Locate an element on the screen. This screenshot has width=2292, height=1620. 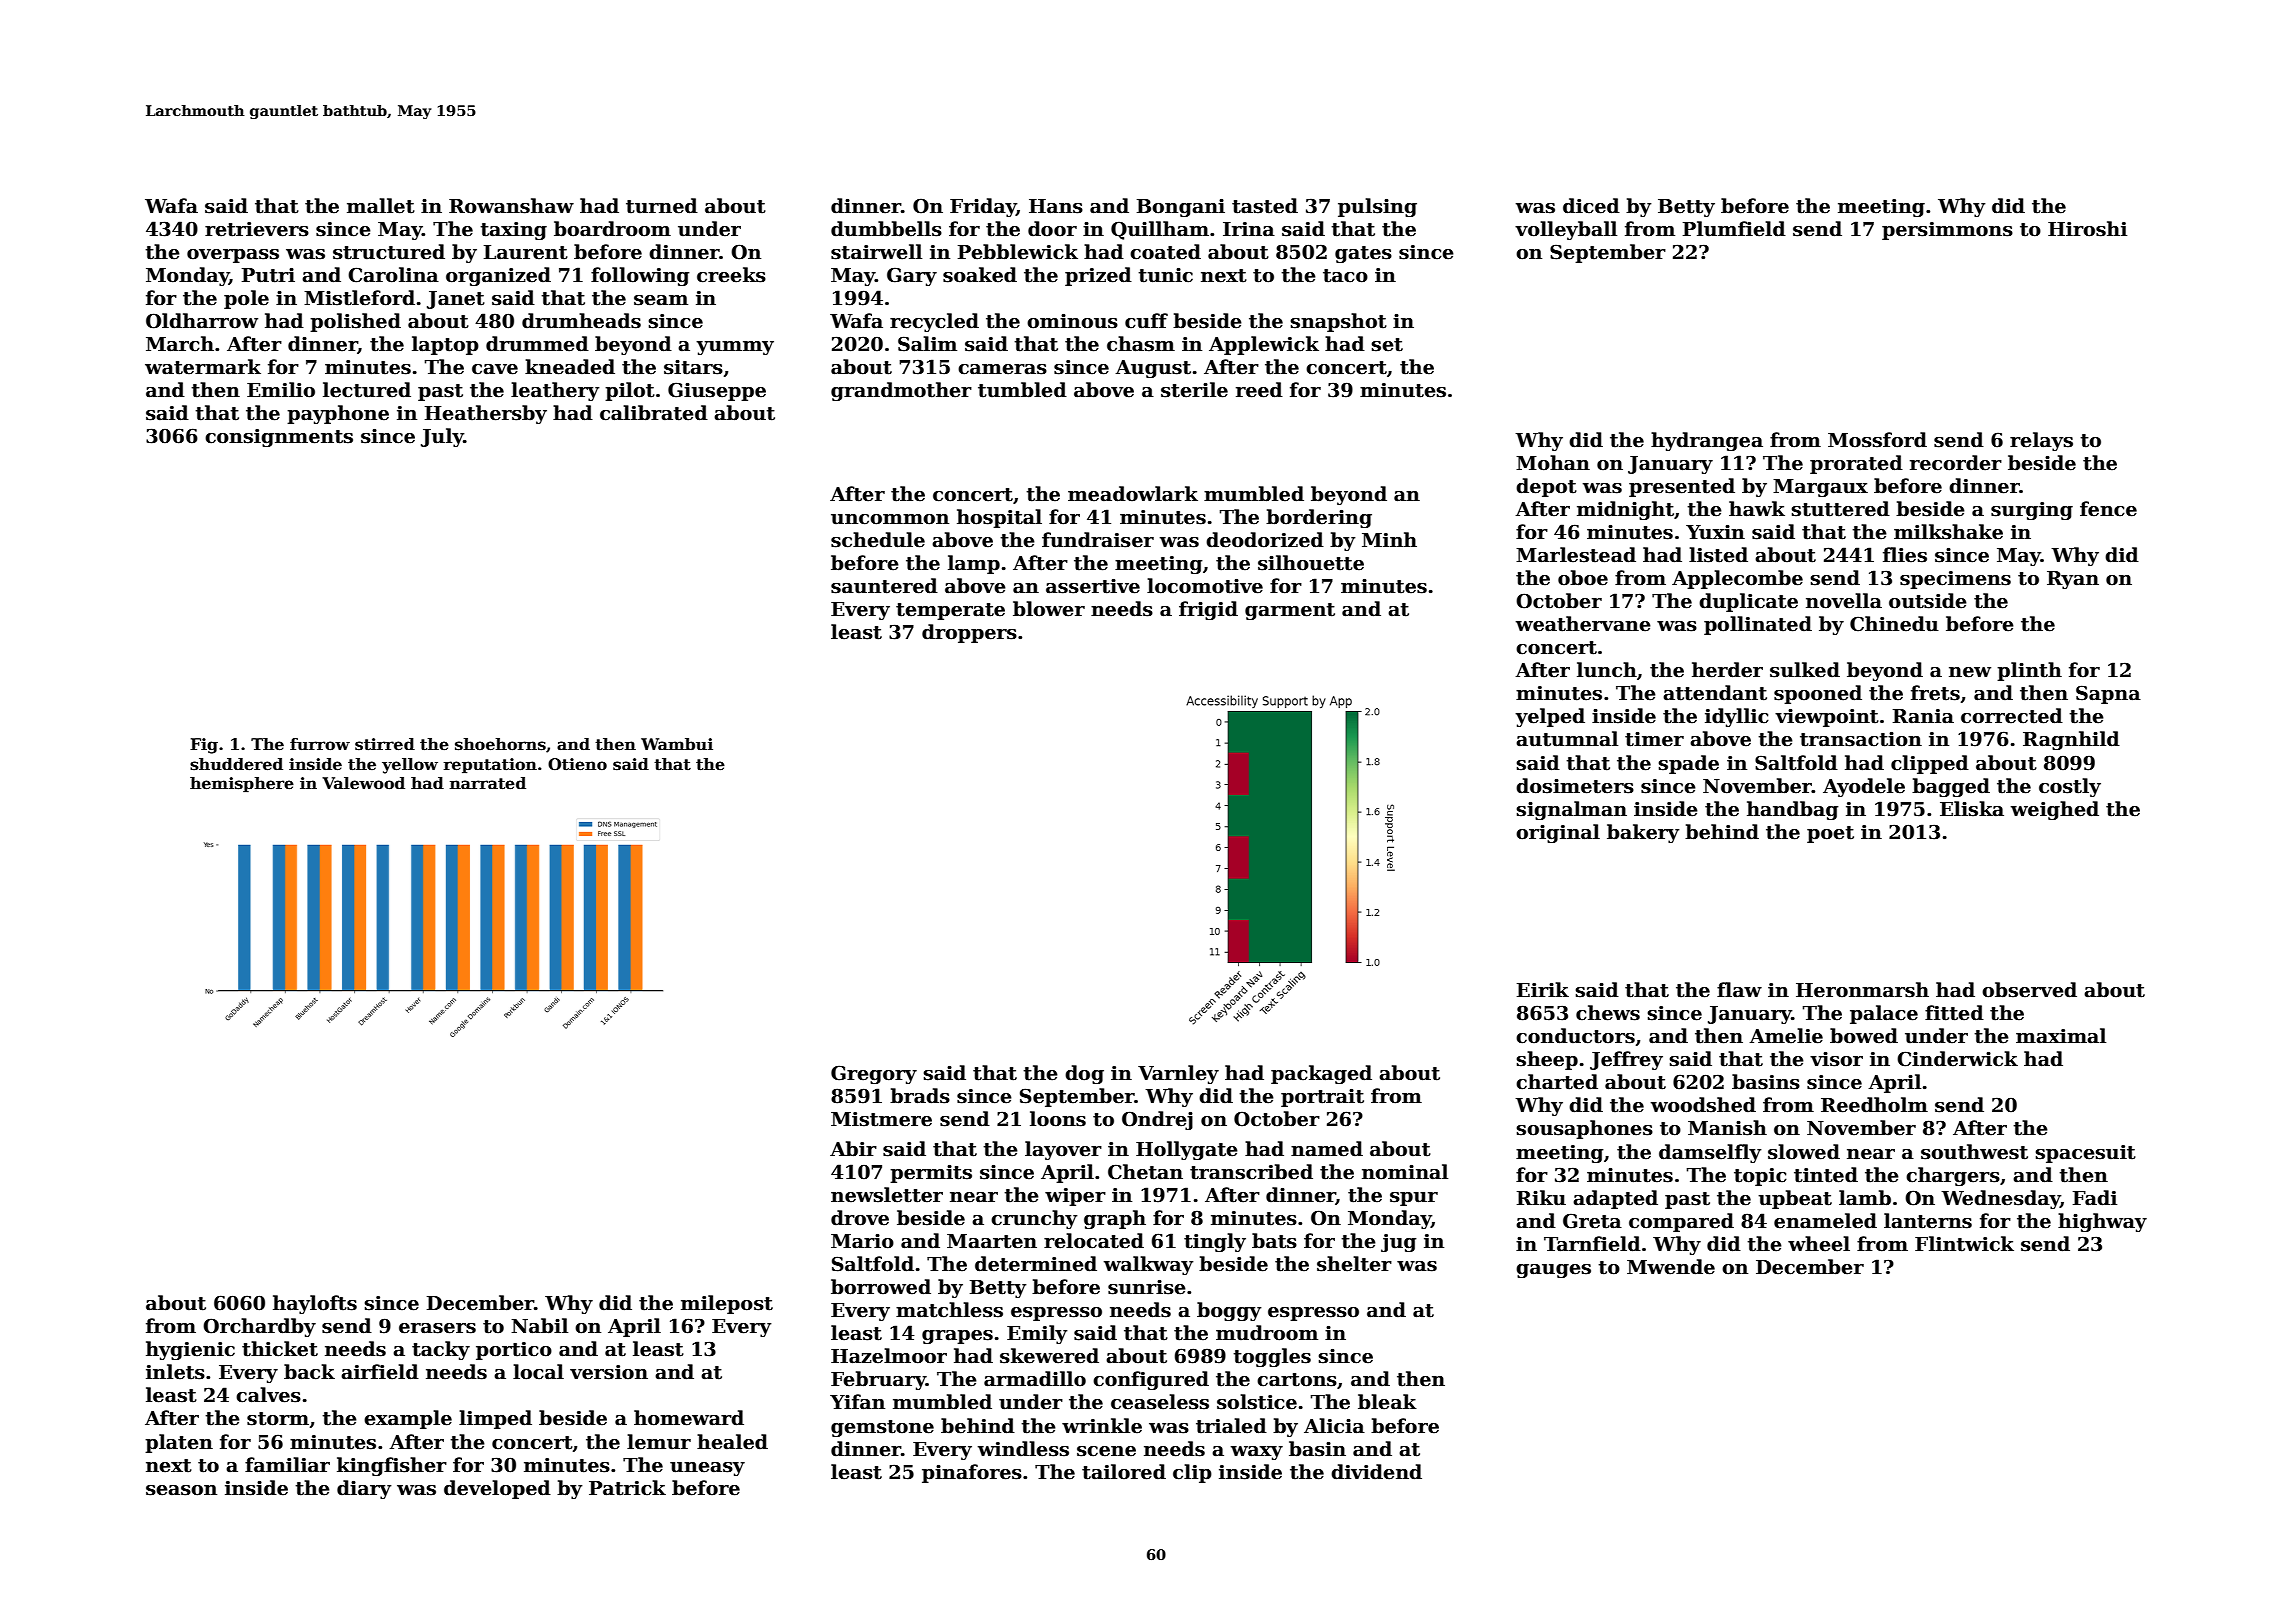
hydrangea is located at coordinates (1707, 441).
